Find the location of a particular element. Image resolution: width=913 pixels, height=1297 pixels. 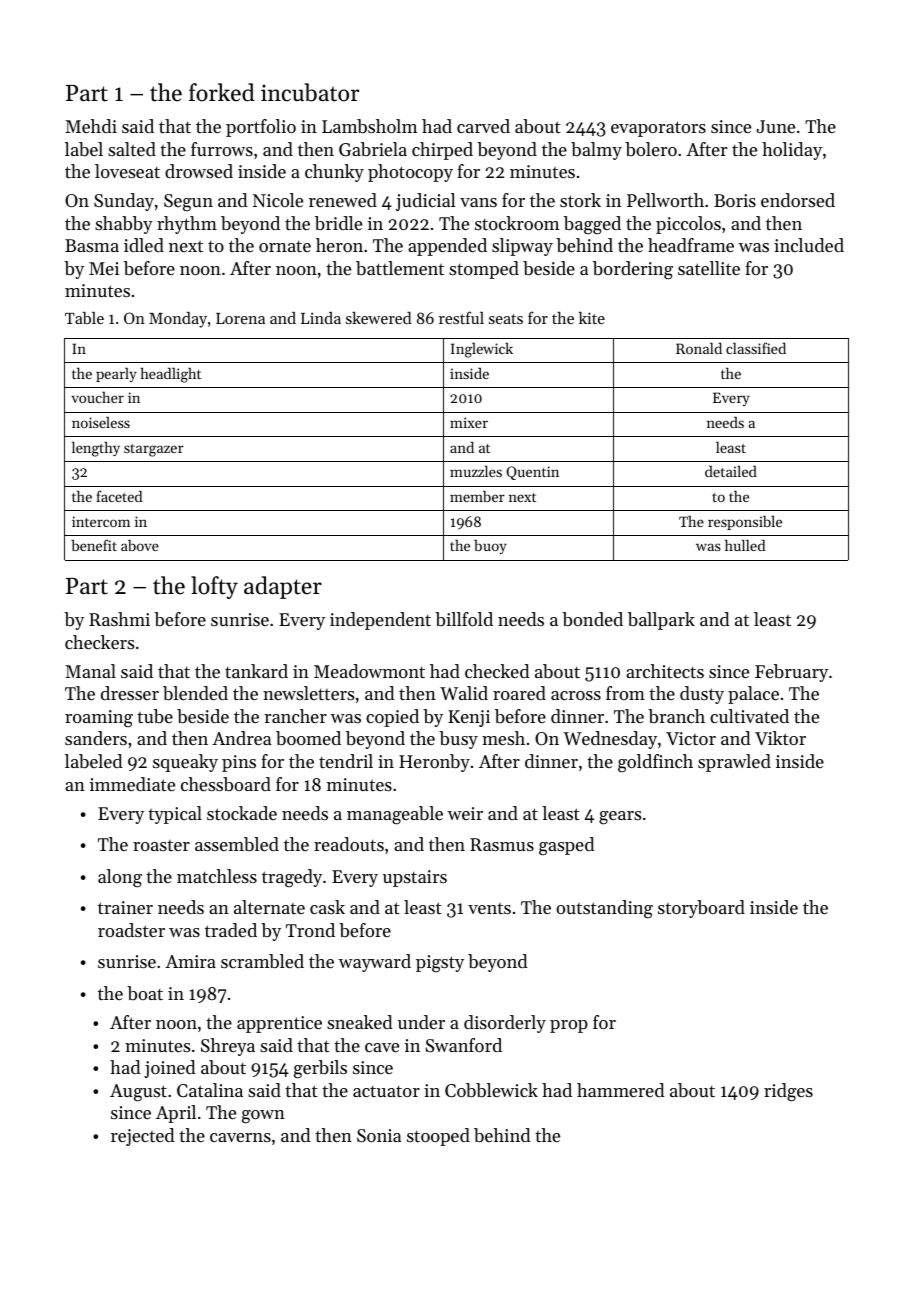

detailed is located at coordinates (731, 471).
